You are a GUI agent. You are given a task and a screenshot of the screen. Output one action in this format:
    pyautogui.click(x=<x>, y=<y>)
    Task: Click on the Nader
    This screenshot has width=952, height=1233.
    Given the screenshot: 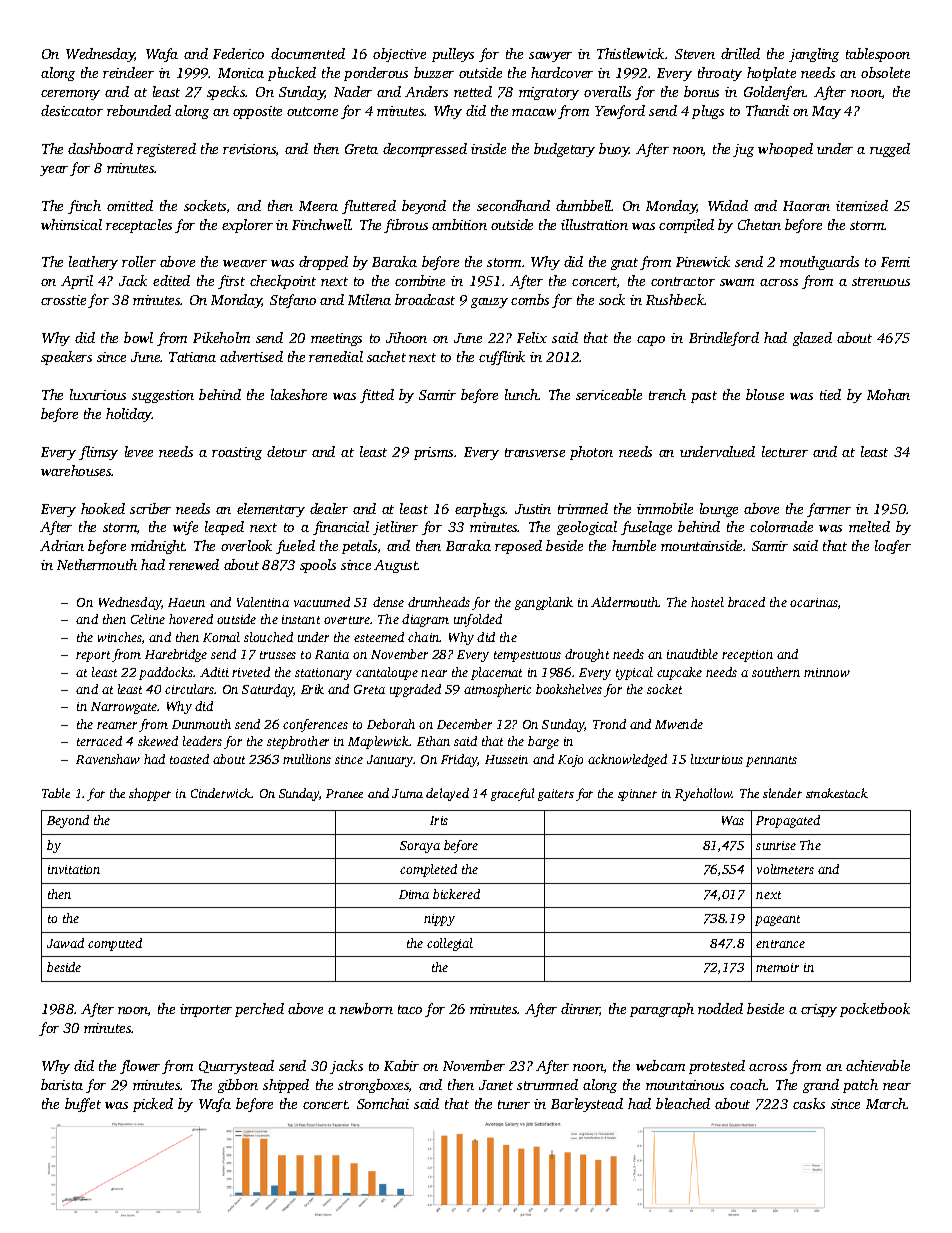 What is the action you would take?
    pyautogui.click(x=353, y=91)
